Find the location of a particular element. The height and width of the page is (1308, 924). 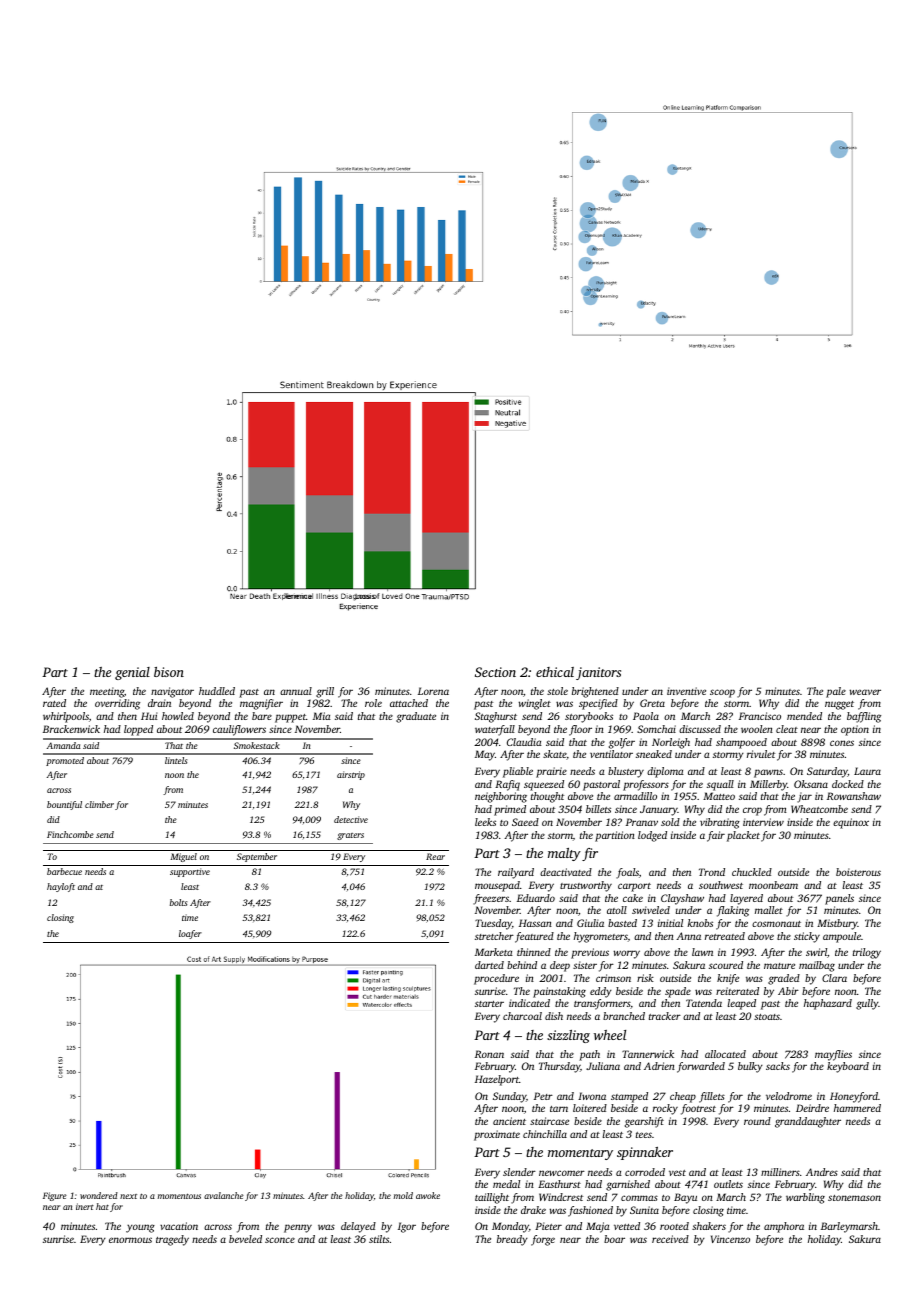

tragedy is located at coordinates (172, 1240).
